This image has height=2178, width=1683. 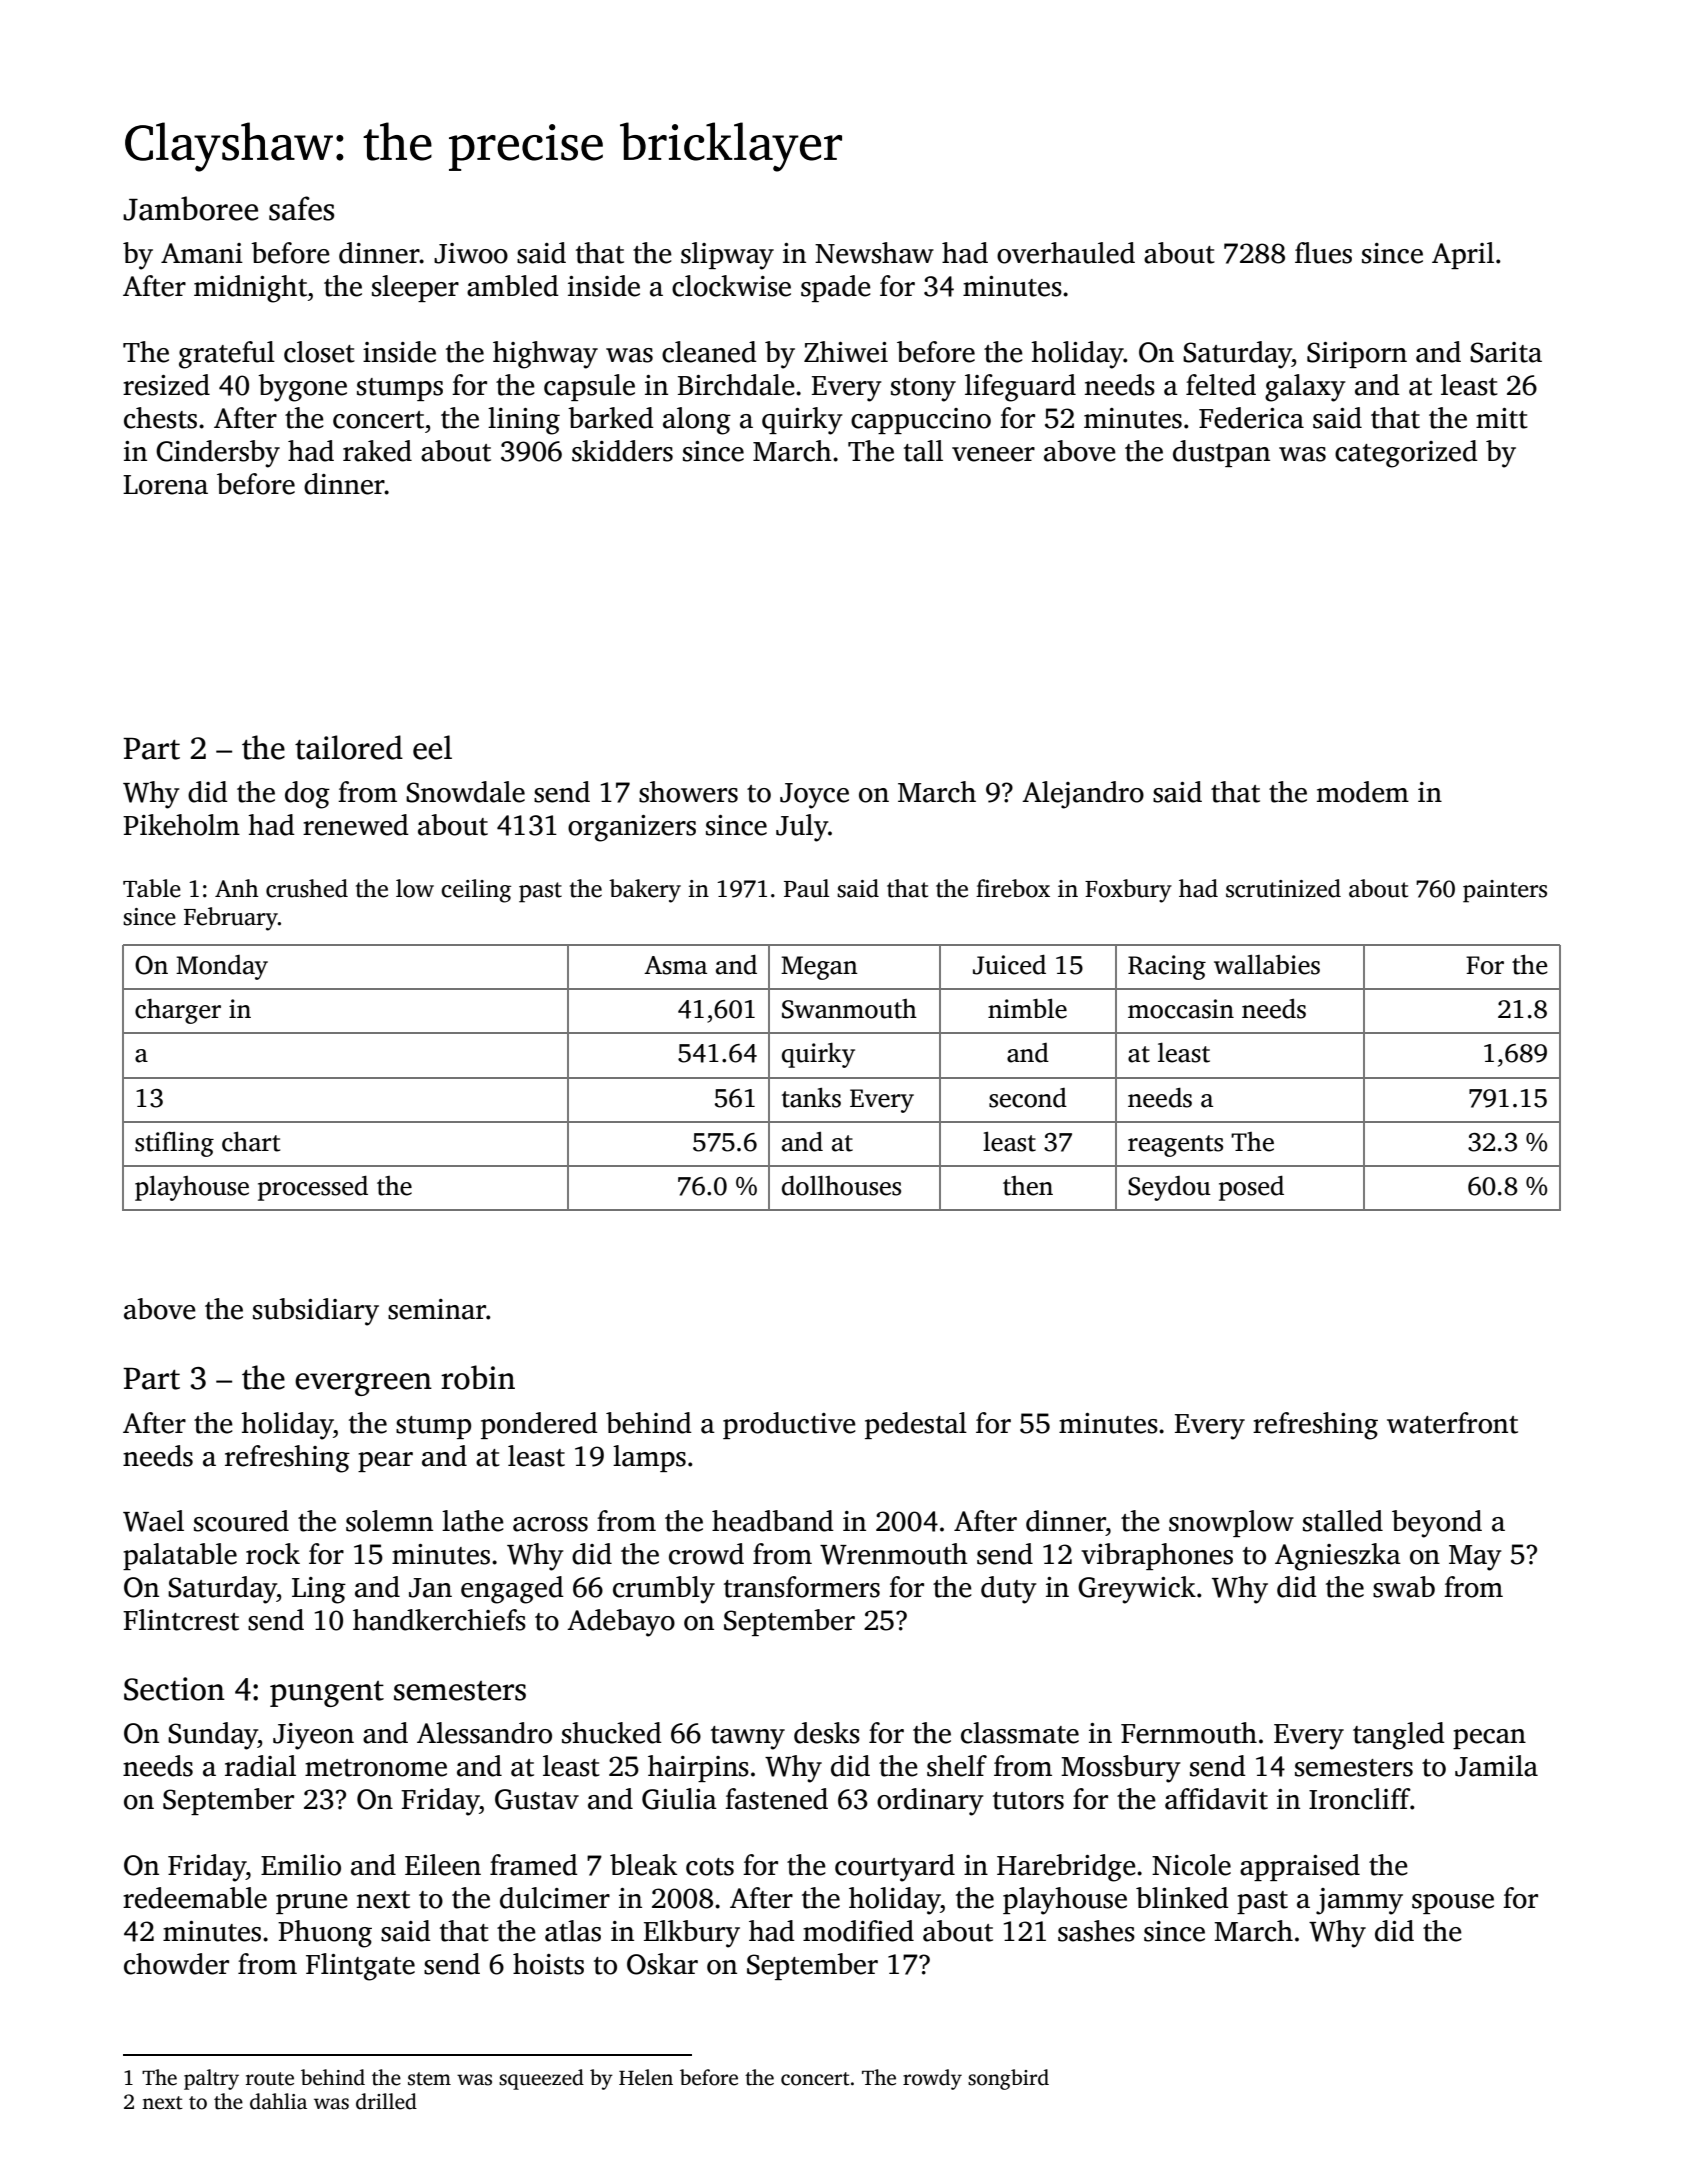 I want to click on organizers, so click(x=632, y=828).
